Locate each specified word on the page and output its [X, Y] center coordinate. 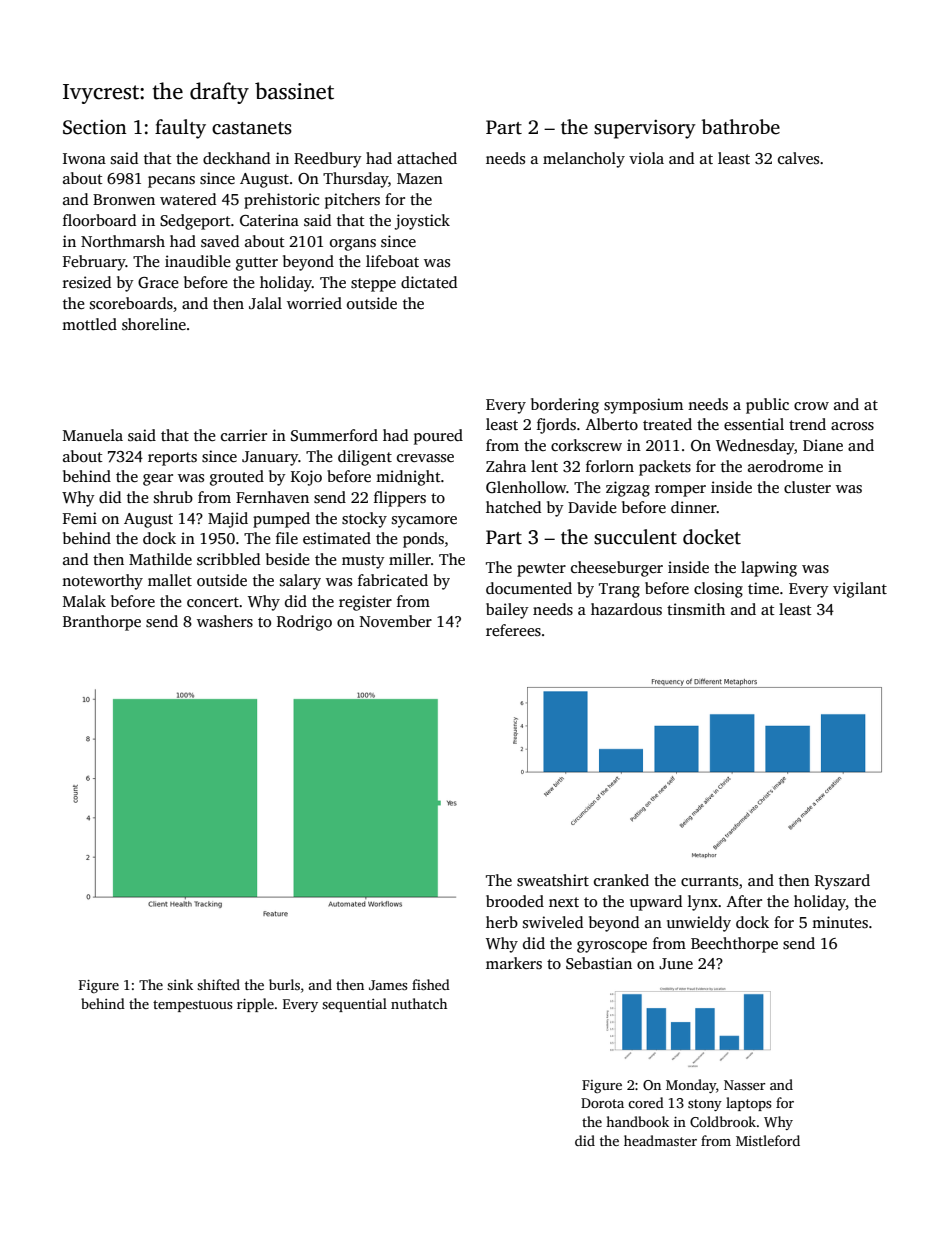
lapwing [769, 569]
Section [95, 127]
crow [811, 406]
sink [180, 984]
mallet [170, 580]
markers [514, 963]
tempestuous [192, 1006]
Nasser [744, 1085]
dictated [429, 282]
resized [87, 282]
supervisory [645, 129]
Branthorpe [102, 623]
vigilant [860, 590]
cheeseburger [617, 569]
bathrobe [740, 127]
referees [513, 630]
